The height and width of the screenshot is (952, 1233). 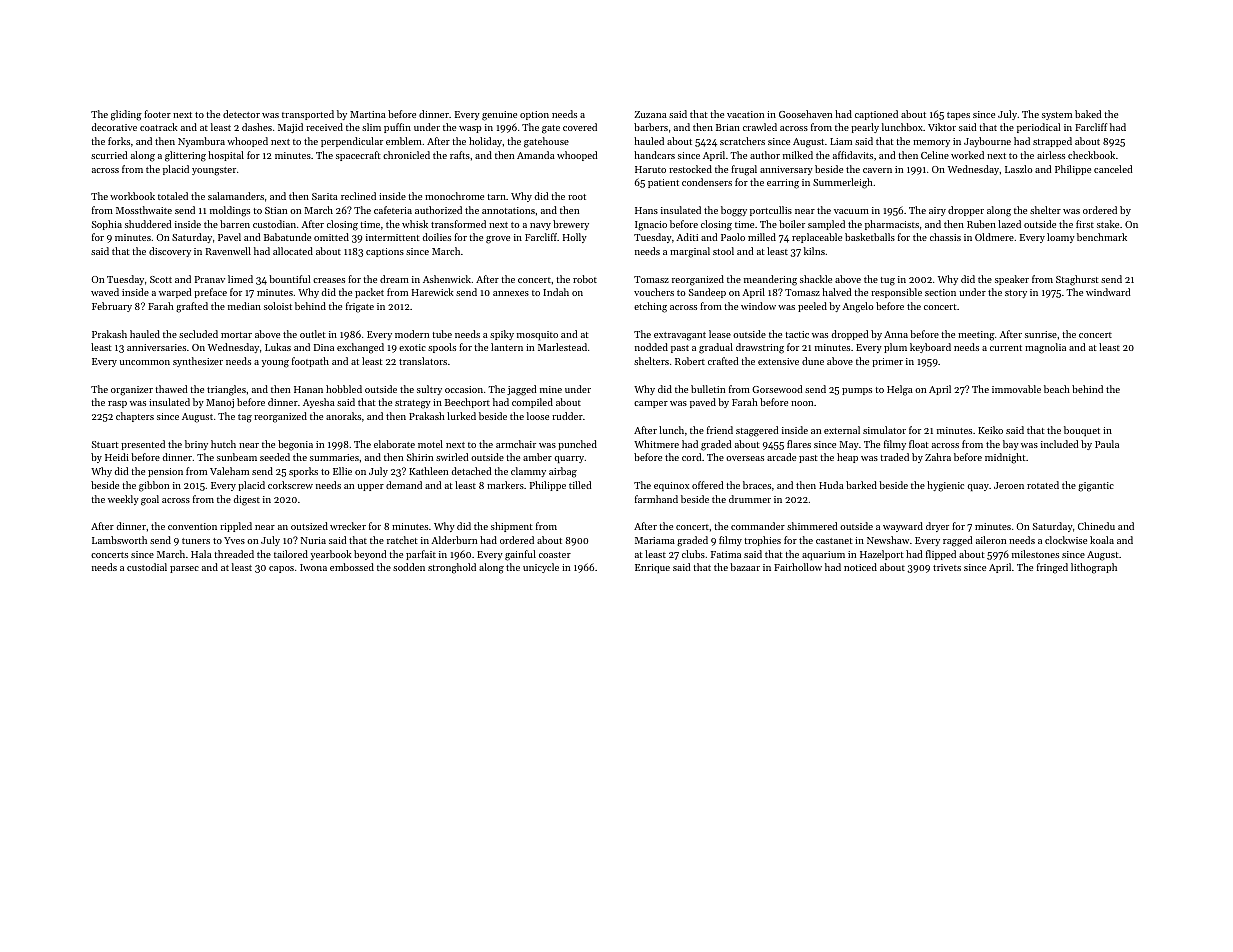 I want to click on begonia, so click(x=295, y=445).
